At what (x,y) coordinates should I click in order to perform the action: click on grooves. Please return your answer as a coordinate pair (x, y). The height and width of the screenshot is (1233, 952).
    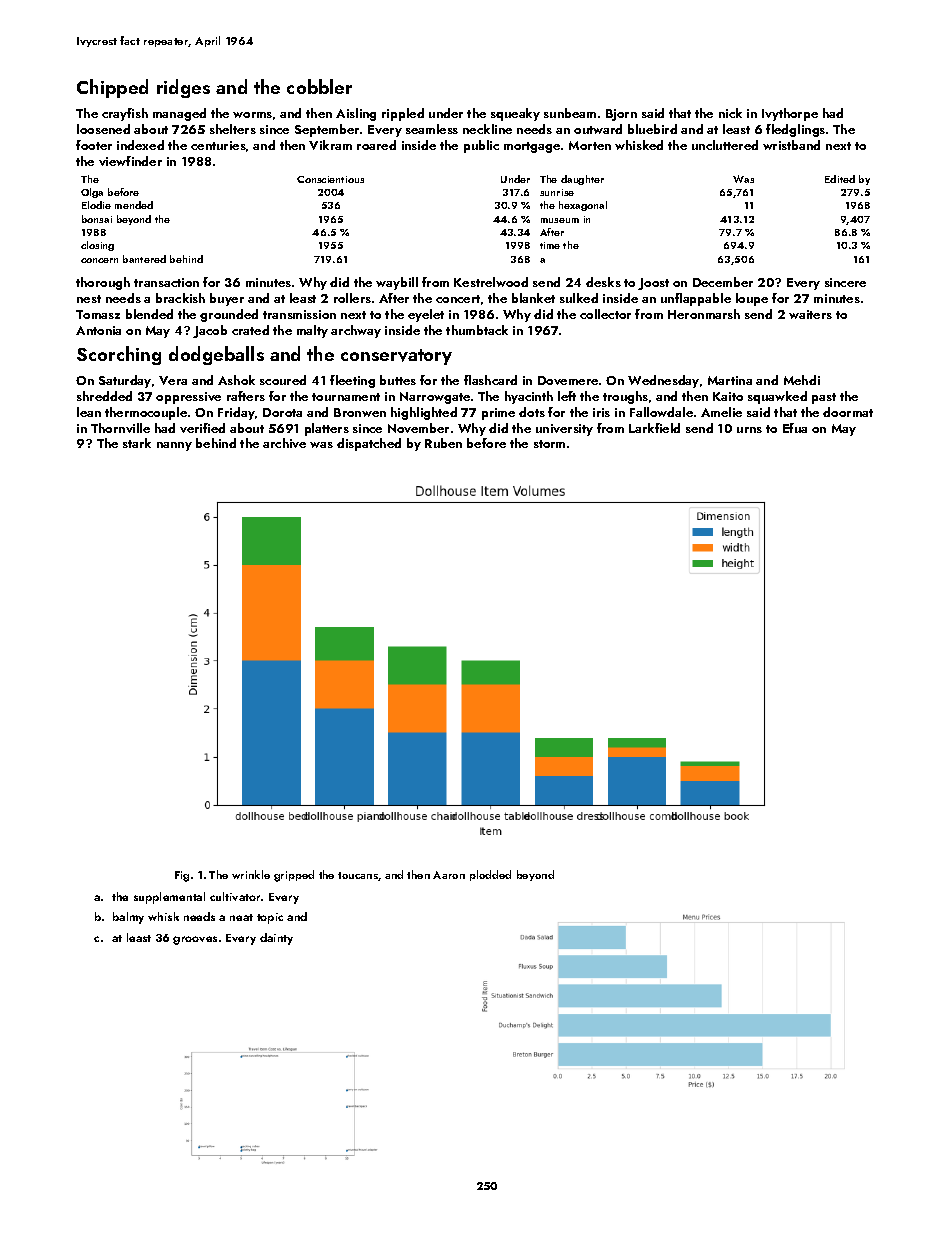
    Looking at the image, I should click on (195, 940).
